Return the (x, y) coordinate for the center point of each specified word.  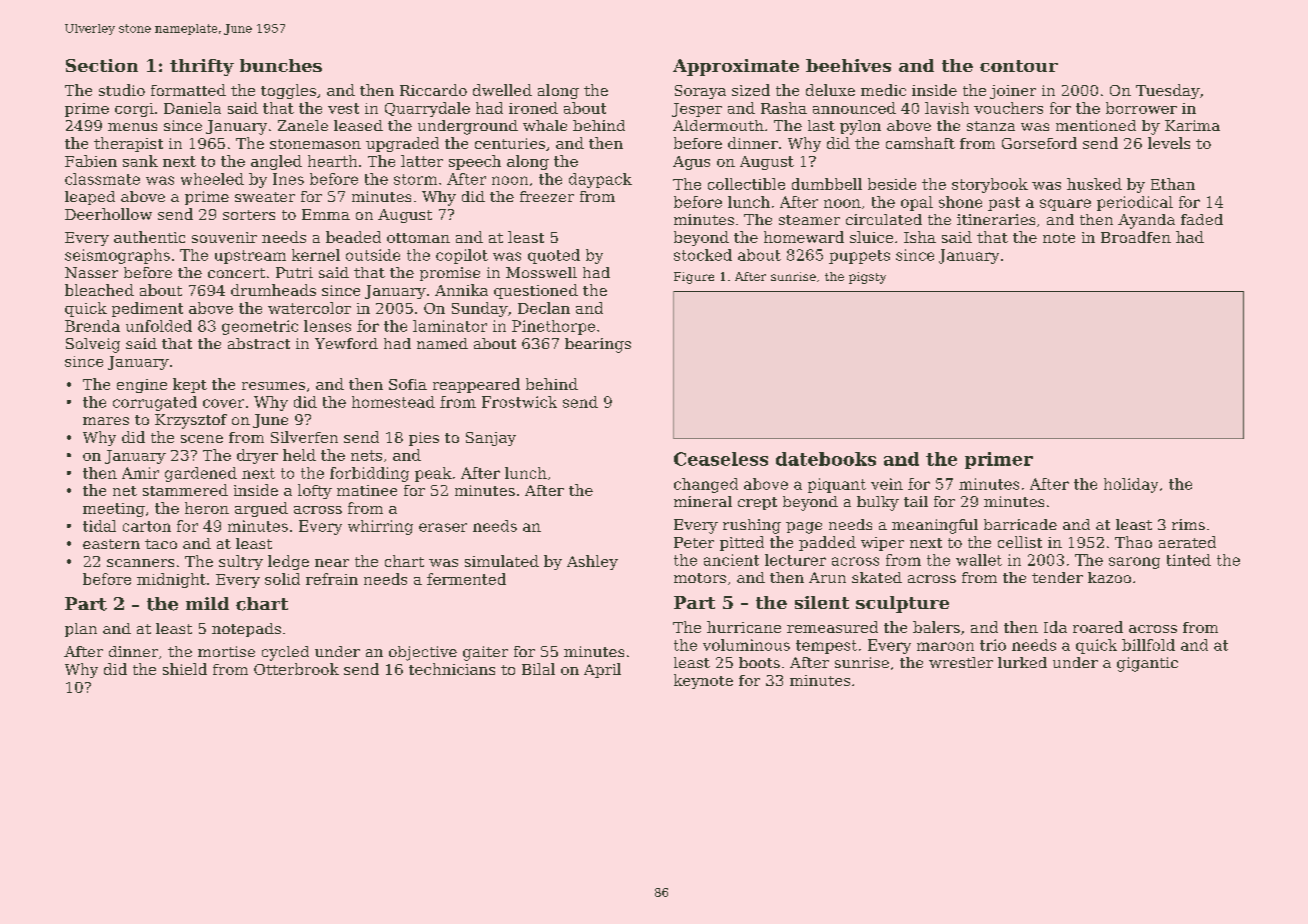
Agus (691, 163)
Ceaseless (721, 459)
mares (106, 421)
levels (1169, 143)
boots (759, 662)
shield (185, 669)
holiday (1131, 485)
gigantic (1147, 664)
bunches (281, 65)
